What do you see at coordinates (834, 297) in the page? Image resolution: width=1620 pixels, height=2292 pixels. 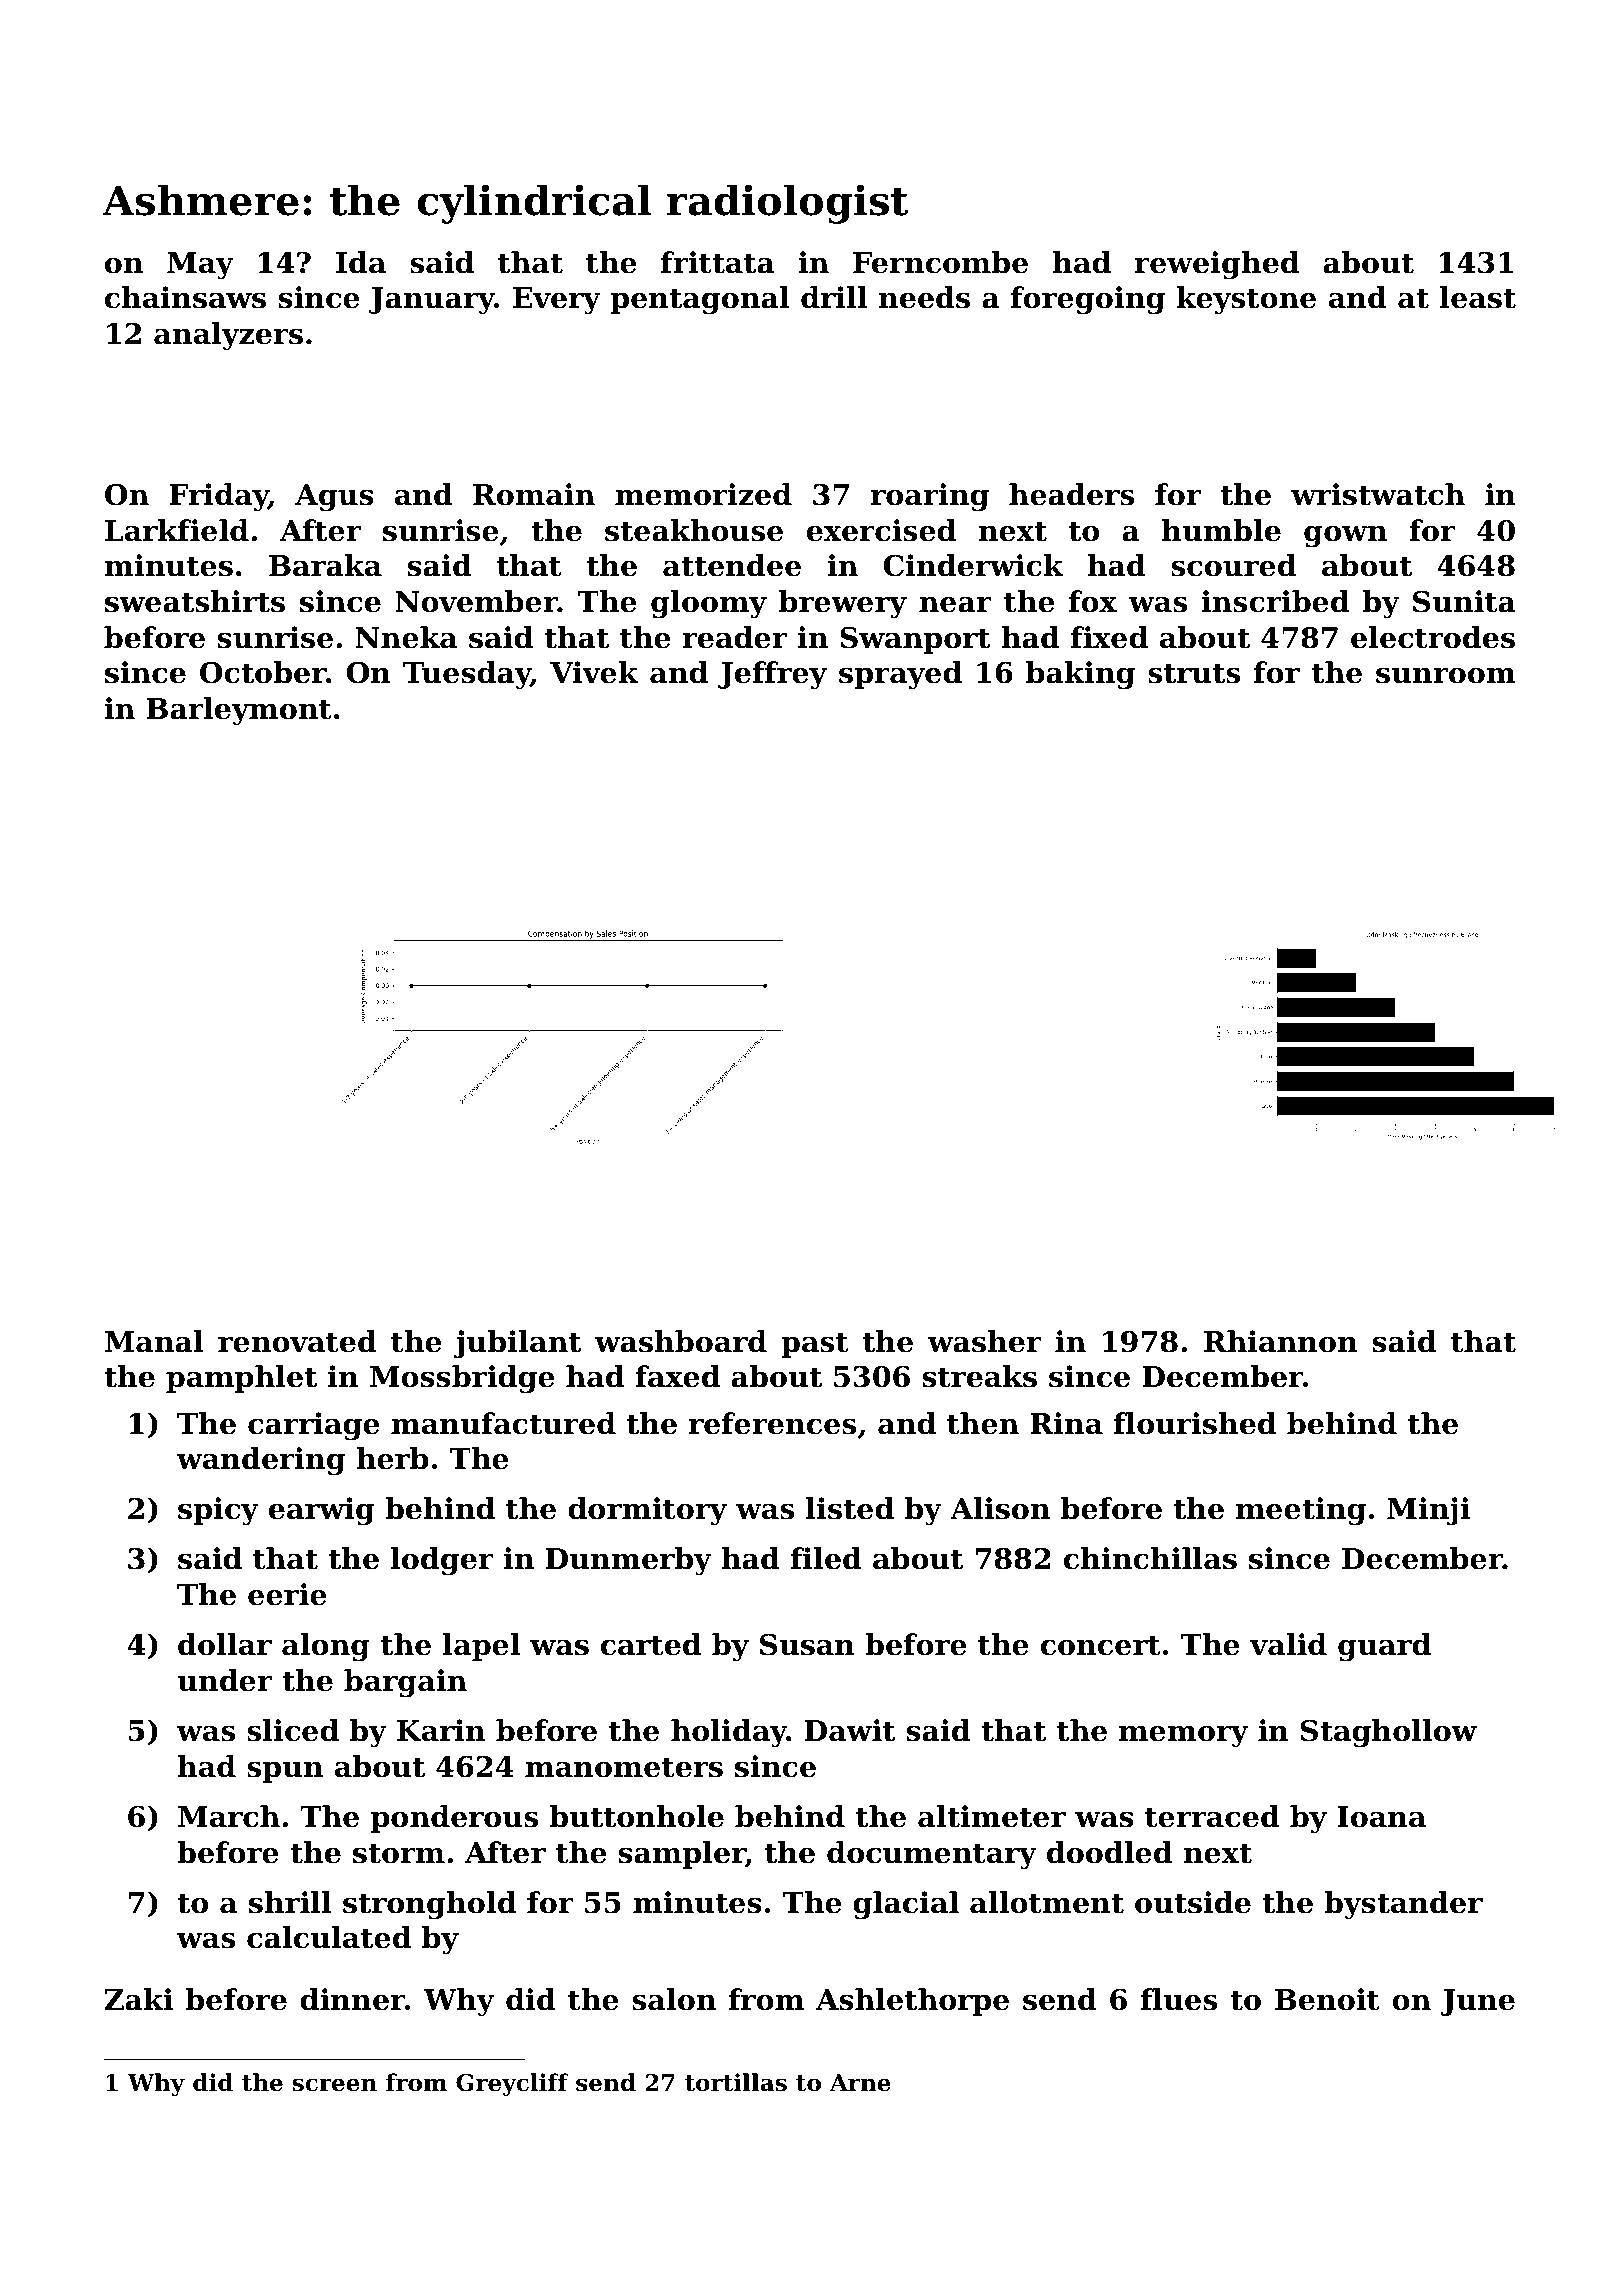 I see `drill` at bounding box center [834, 297].
